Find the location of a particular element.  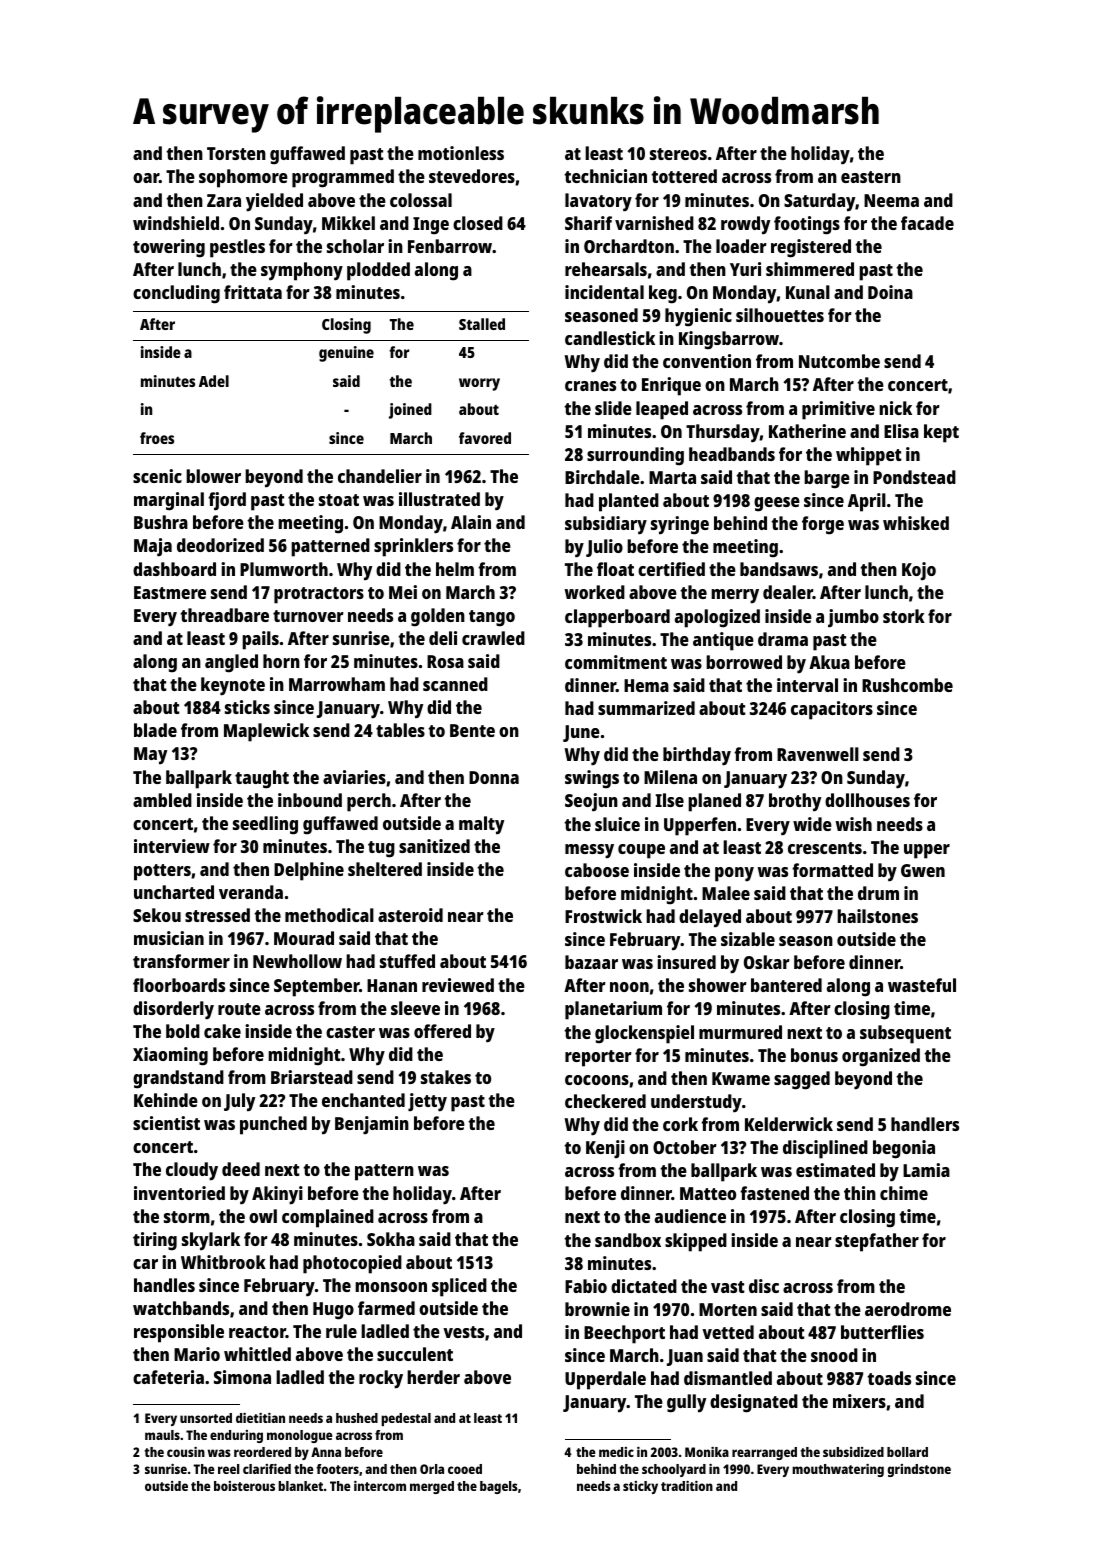

Kenji is located at coordinates (605, 1149).
